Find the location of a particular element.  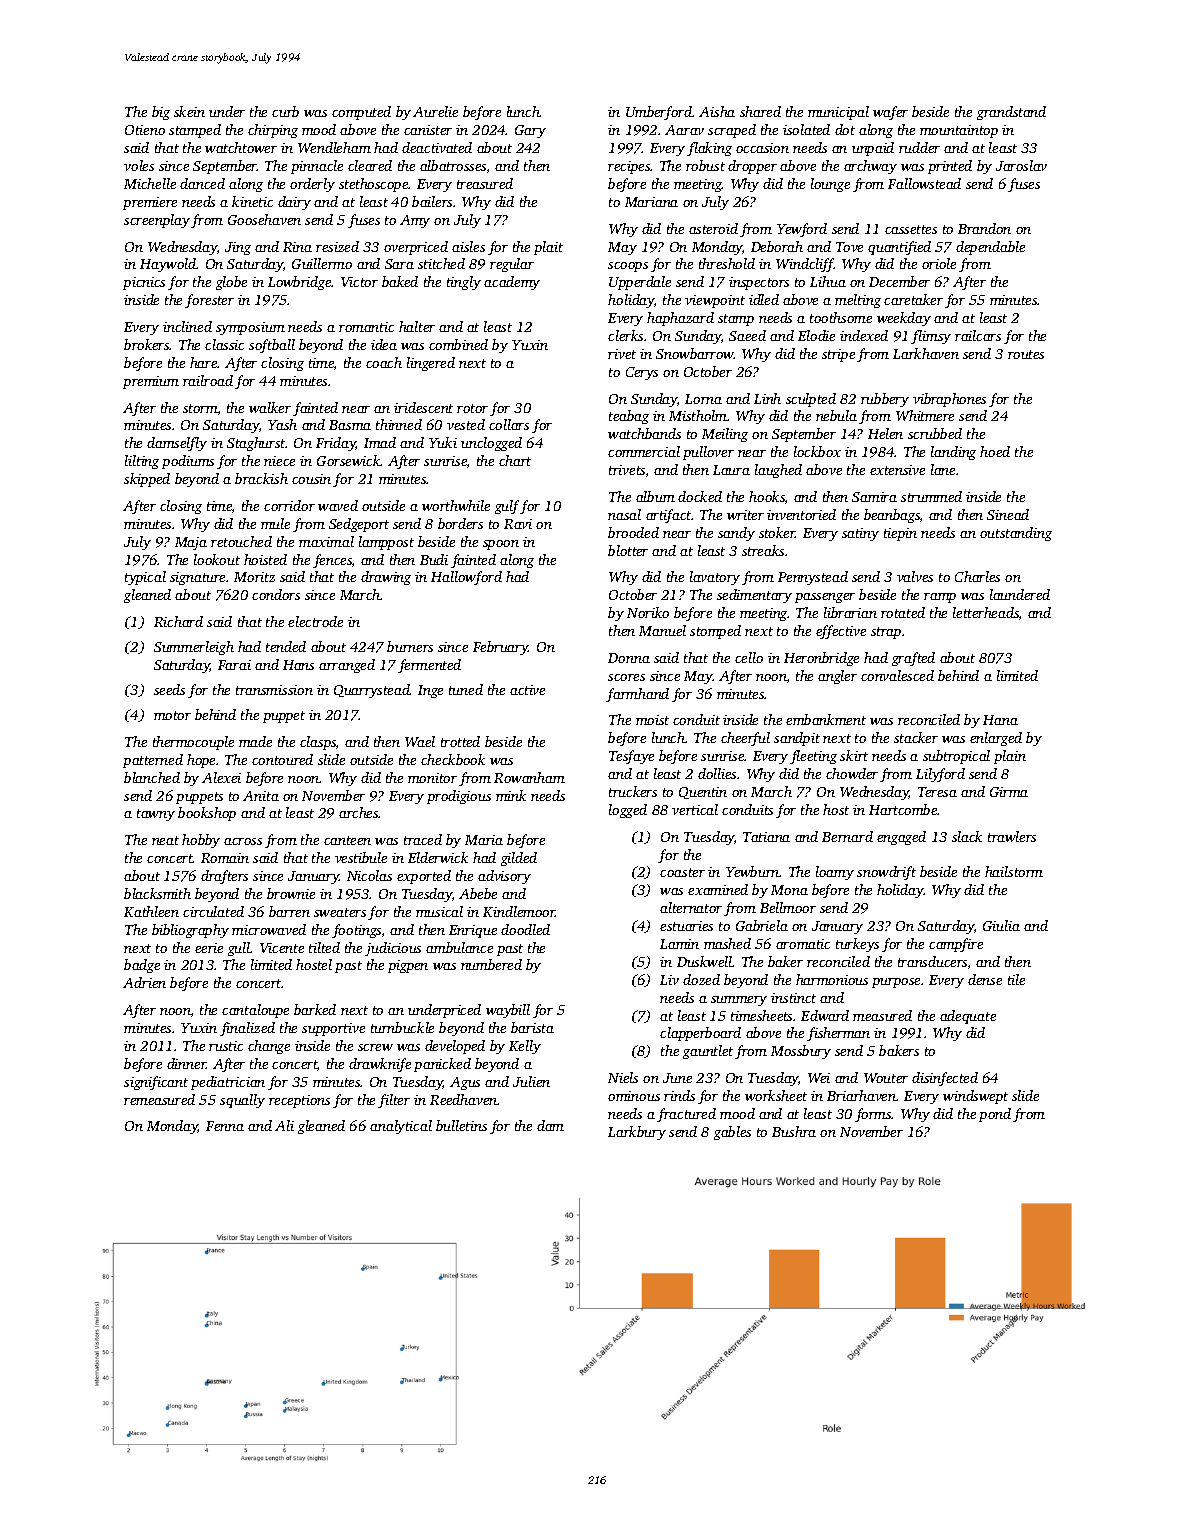

picnics is located at coordinates (144, 283).
